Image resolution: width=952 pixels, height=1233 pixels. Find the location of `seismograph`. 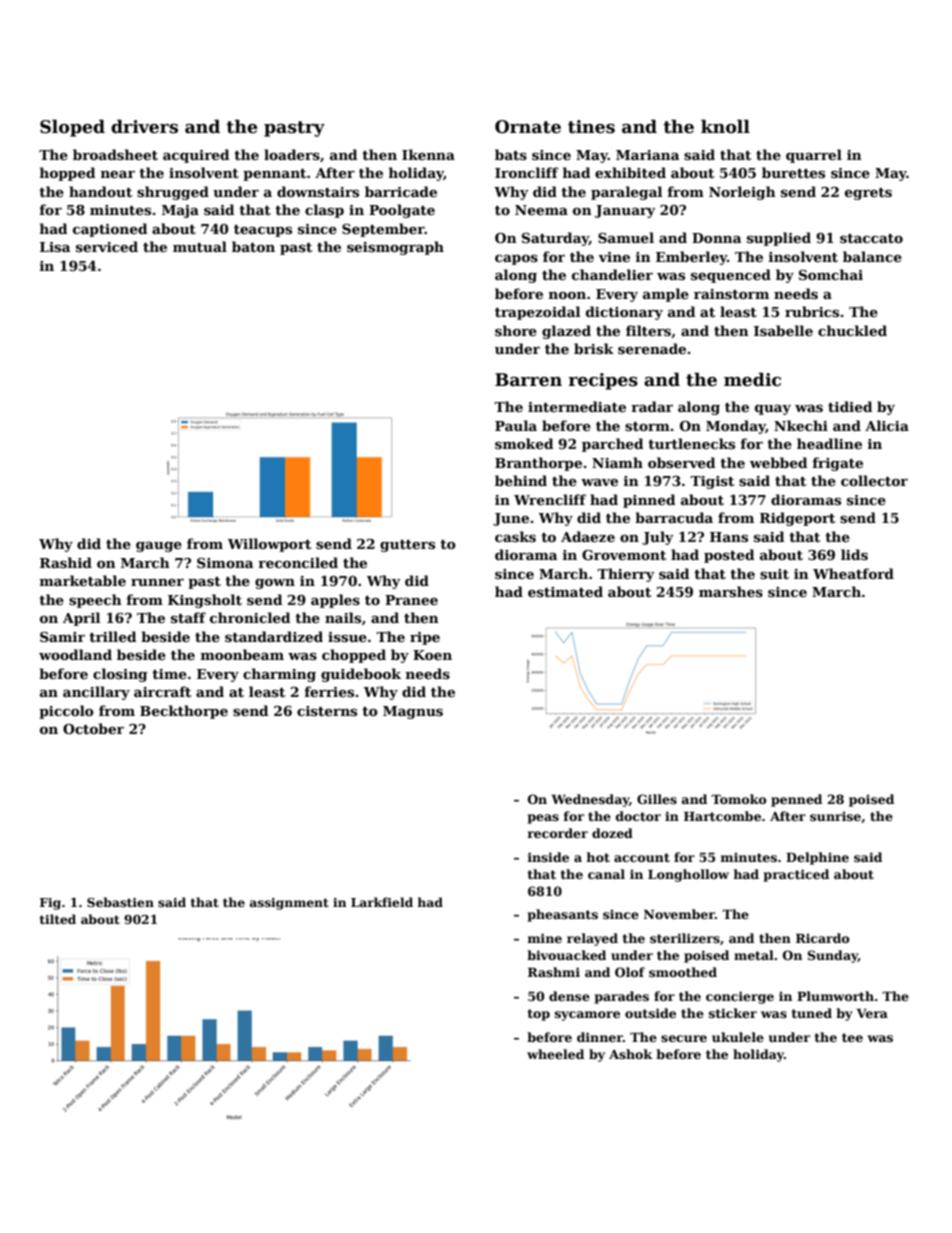

seismograph is located at coordinates (395, 248).
